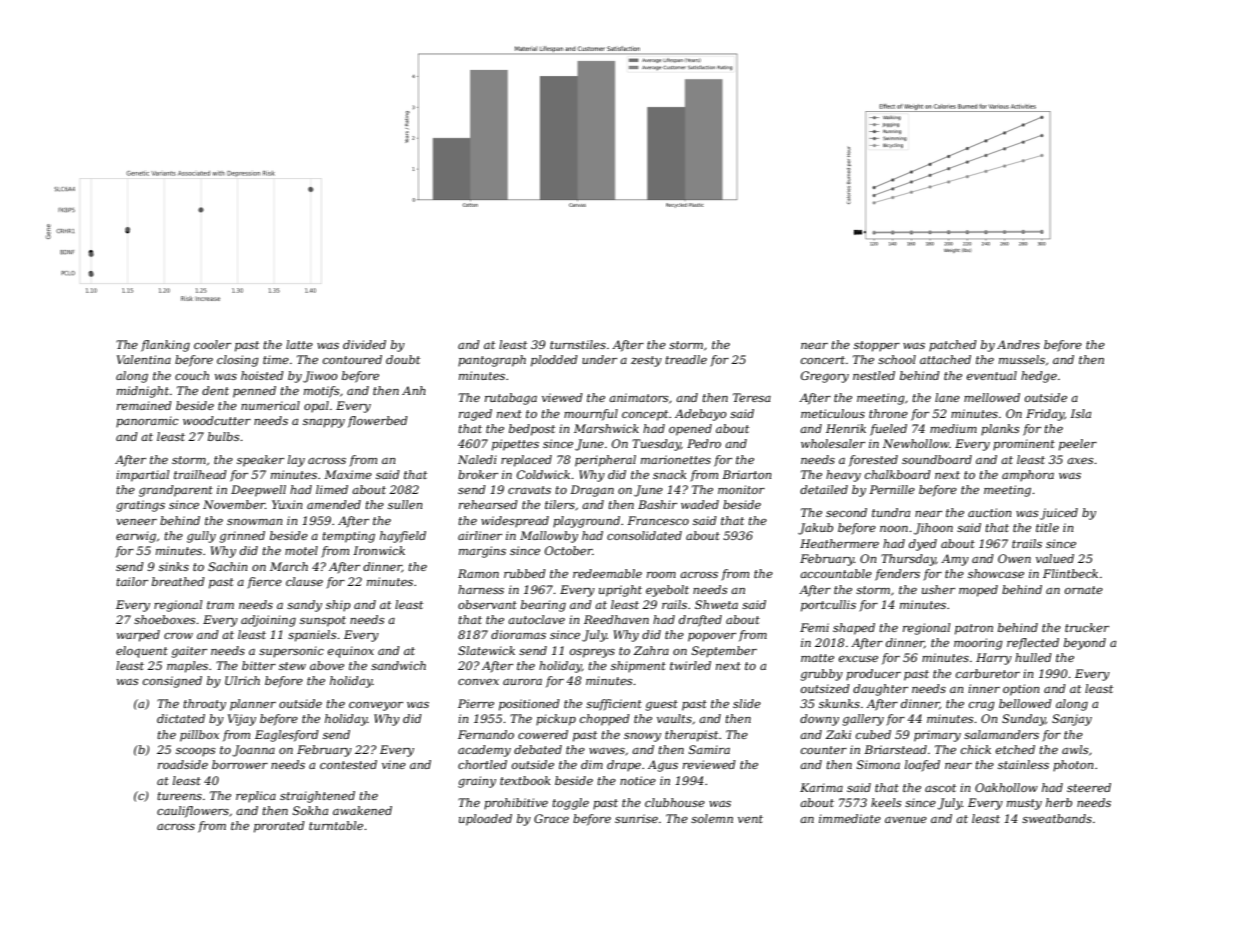 This screenshot has height=952, width=1233. Describe the element at coordinates (1057, 818) in the screenshot. I see `sweatbands` at that location.
